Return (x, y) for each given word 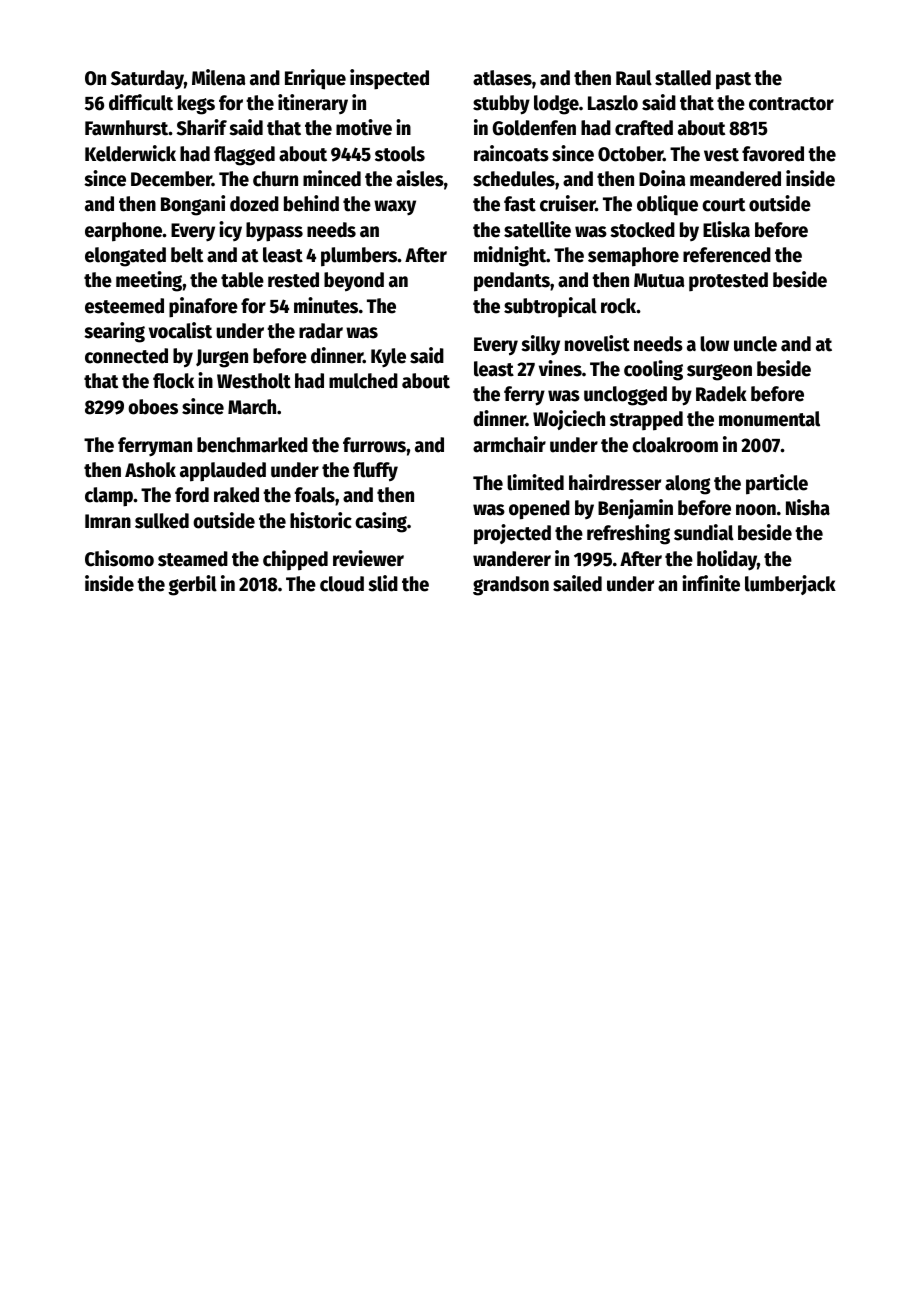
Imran (108, 521)
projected (512, 534)
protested (728, 281)
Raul (634, 78)
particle (777, 484)
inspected (389, 79)
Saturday (147, 79)
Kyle (388, 358)
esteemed (124, 306)
